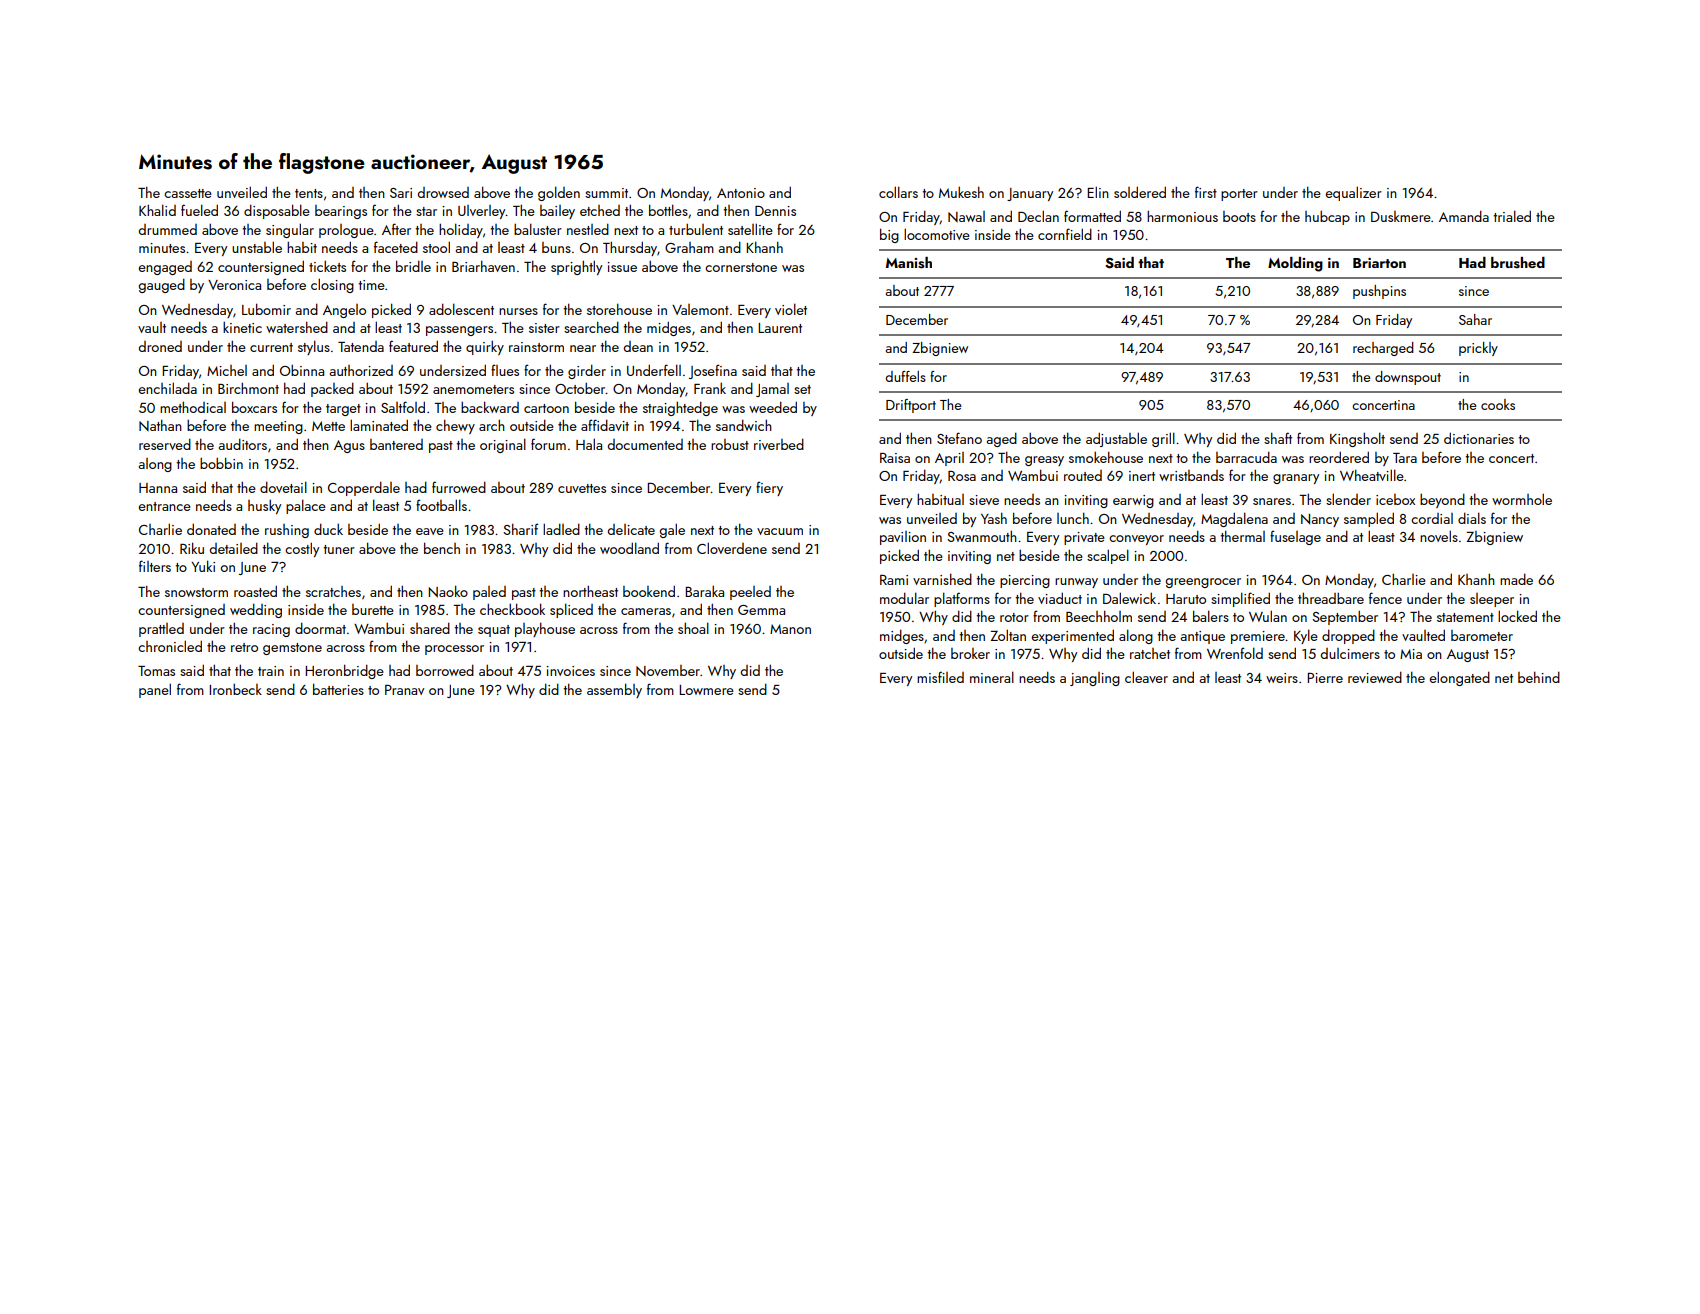 The image size is (1700, 1314). I want to click on Molding, so click(1295, 264).
